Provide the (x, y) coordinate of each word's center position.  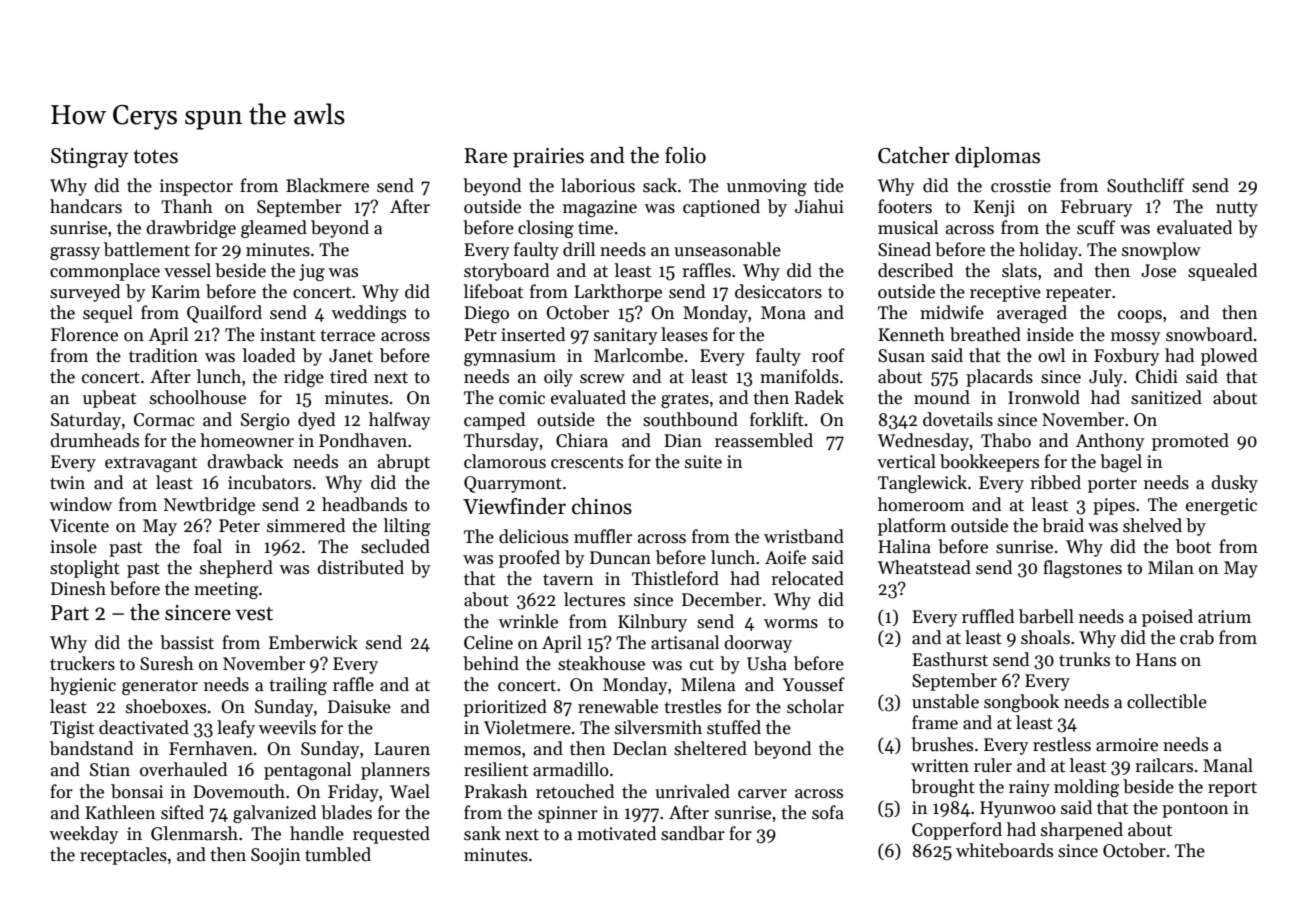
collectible (1167, 701)
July (1106, 378)
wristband (804, 536)
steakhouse (601, 663)
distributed (360, 567)
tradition (163, 355)
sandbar (693, 833)
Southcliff (1146, 185)
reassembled (764, 440)
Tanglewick (922, 484)
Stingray (89, 158)
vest (254, 614)
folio (685, 155)
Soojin (275, 856)
